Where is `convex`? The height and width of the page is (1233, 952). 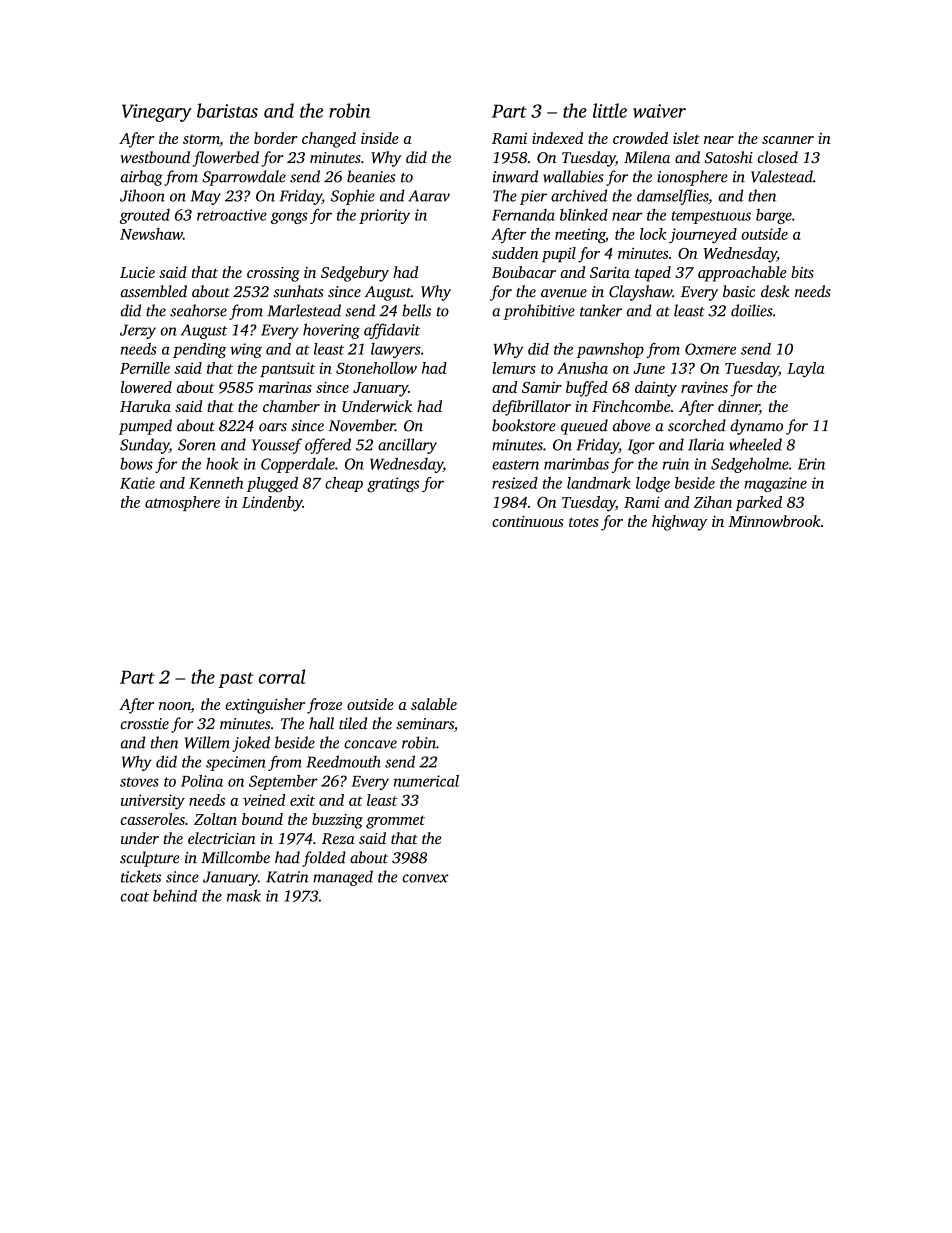
convex is located at coordinates (425, 878).
